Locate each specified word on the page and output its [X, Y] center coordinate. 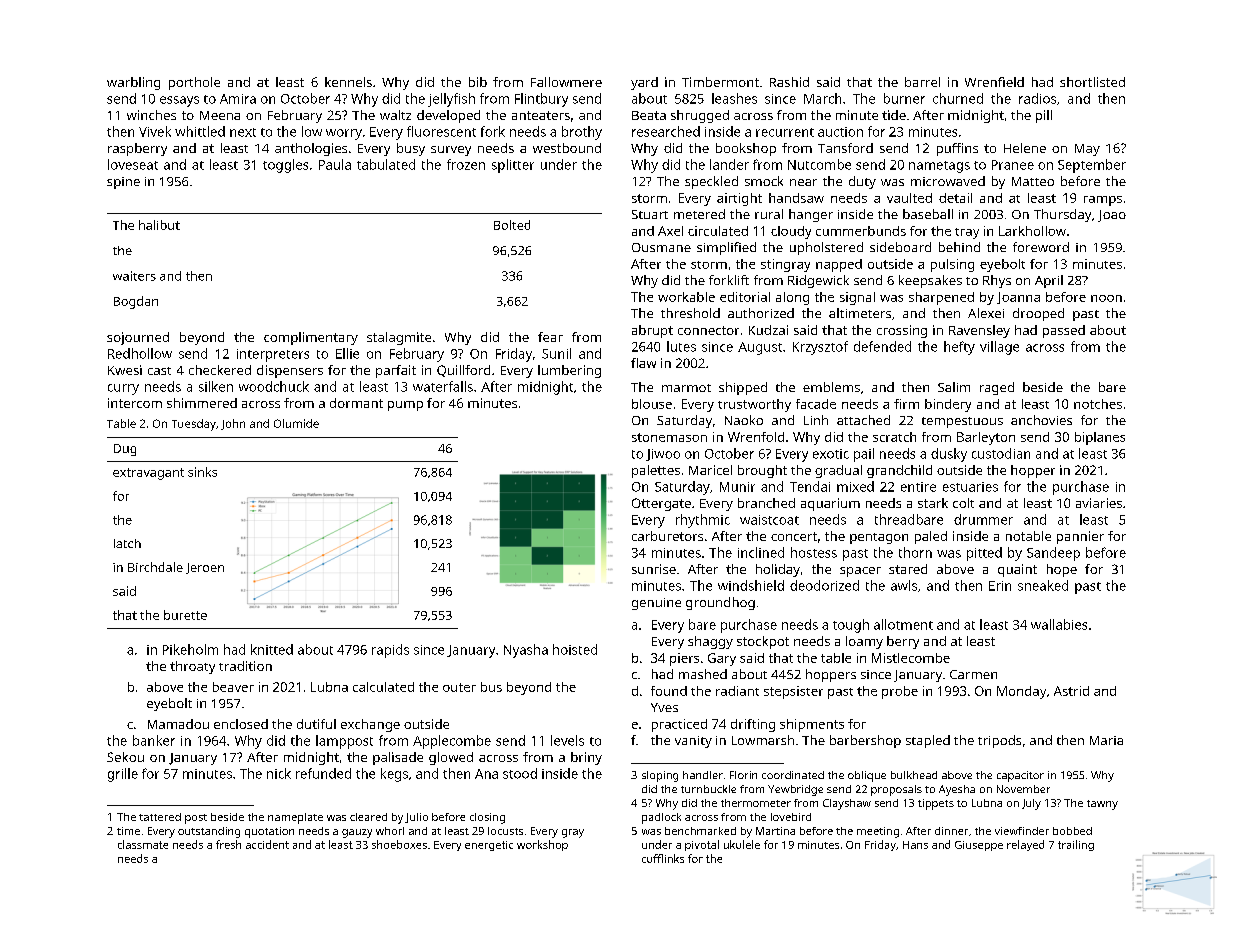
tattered [160, 817]
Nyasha [526, 651]
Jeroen [205, 568]
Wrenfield [994, 82]
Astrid [1071, 691]
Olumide [296, 423]
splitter [513, 166]
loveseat [133, 164]
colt [963, 503]
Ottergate [661, 504]
